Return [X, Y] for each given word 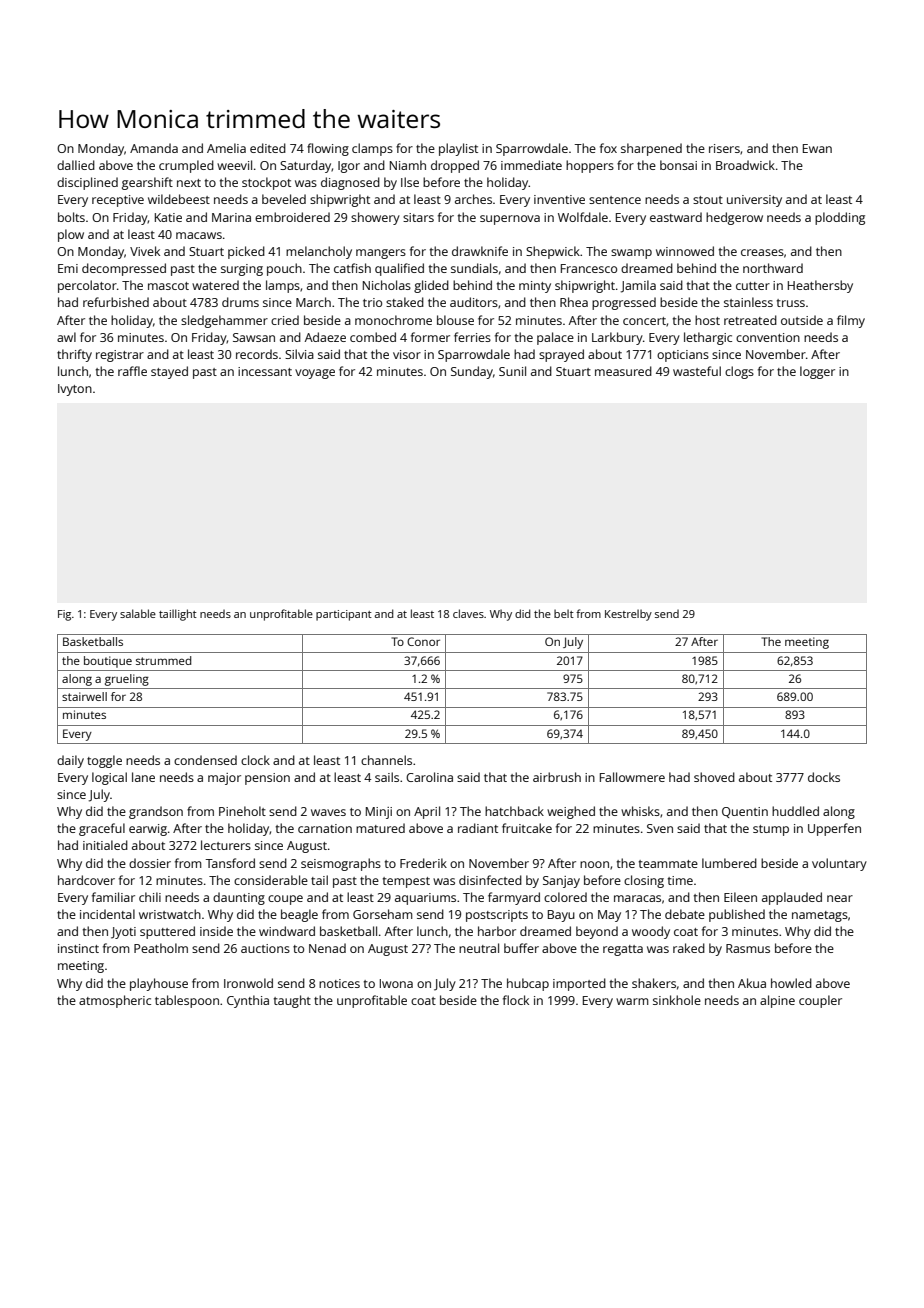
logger [817, 372]
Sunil [512, 371]
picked [246, 252]
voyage [315, 374]
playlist [458, 149]
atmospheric [115, 1001]
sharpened [651, 149]
